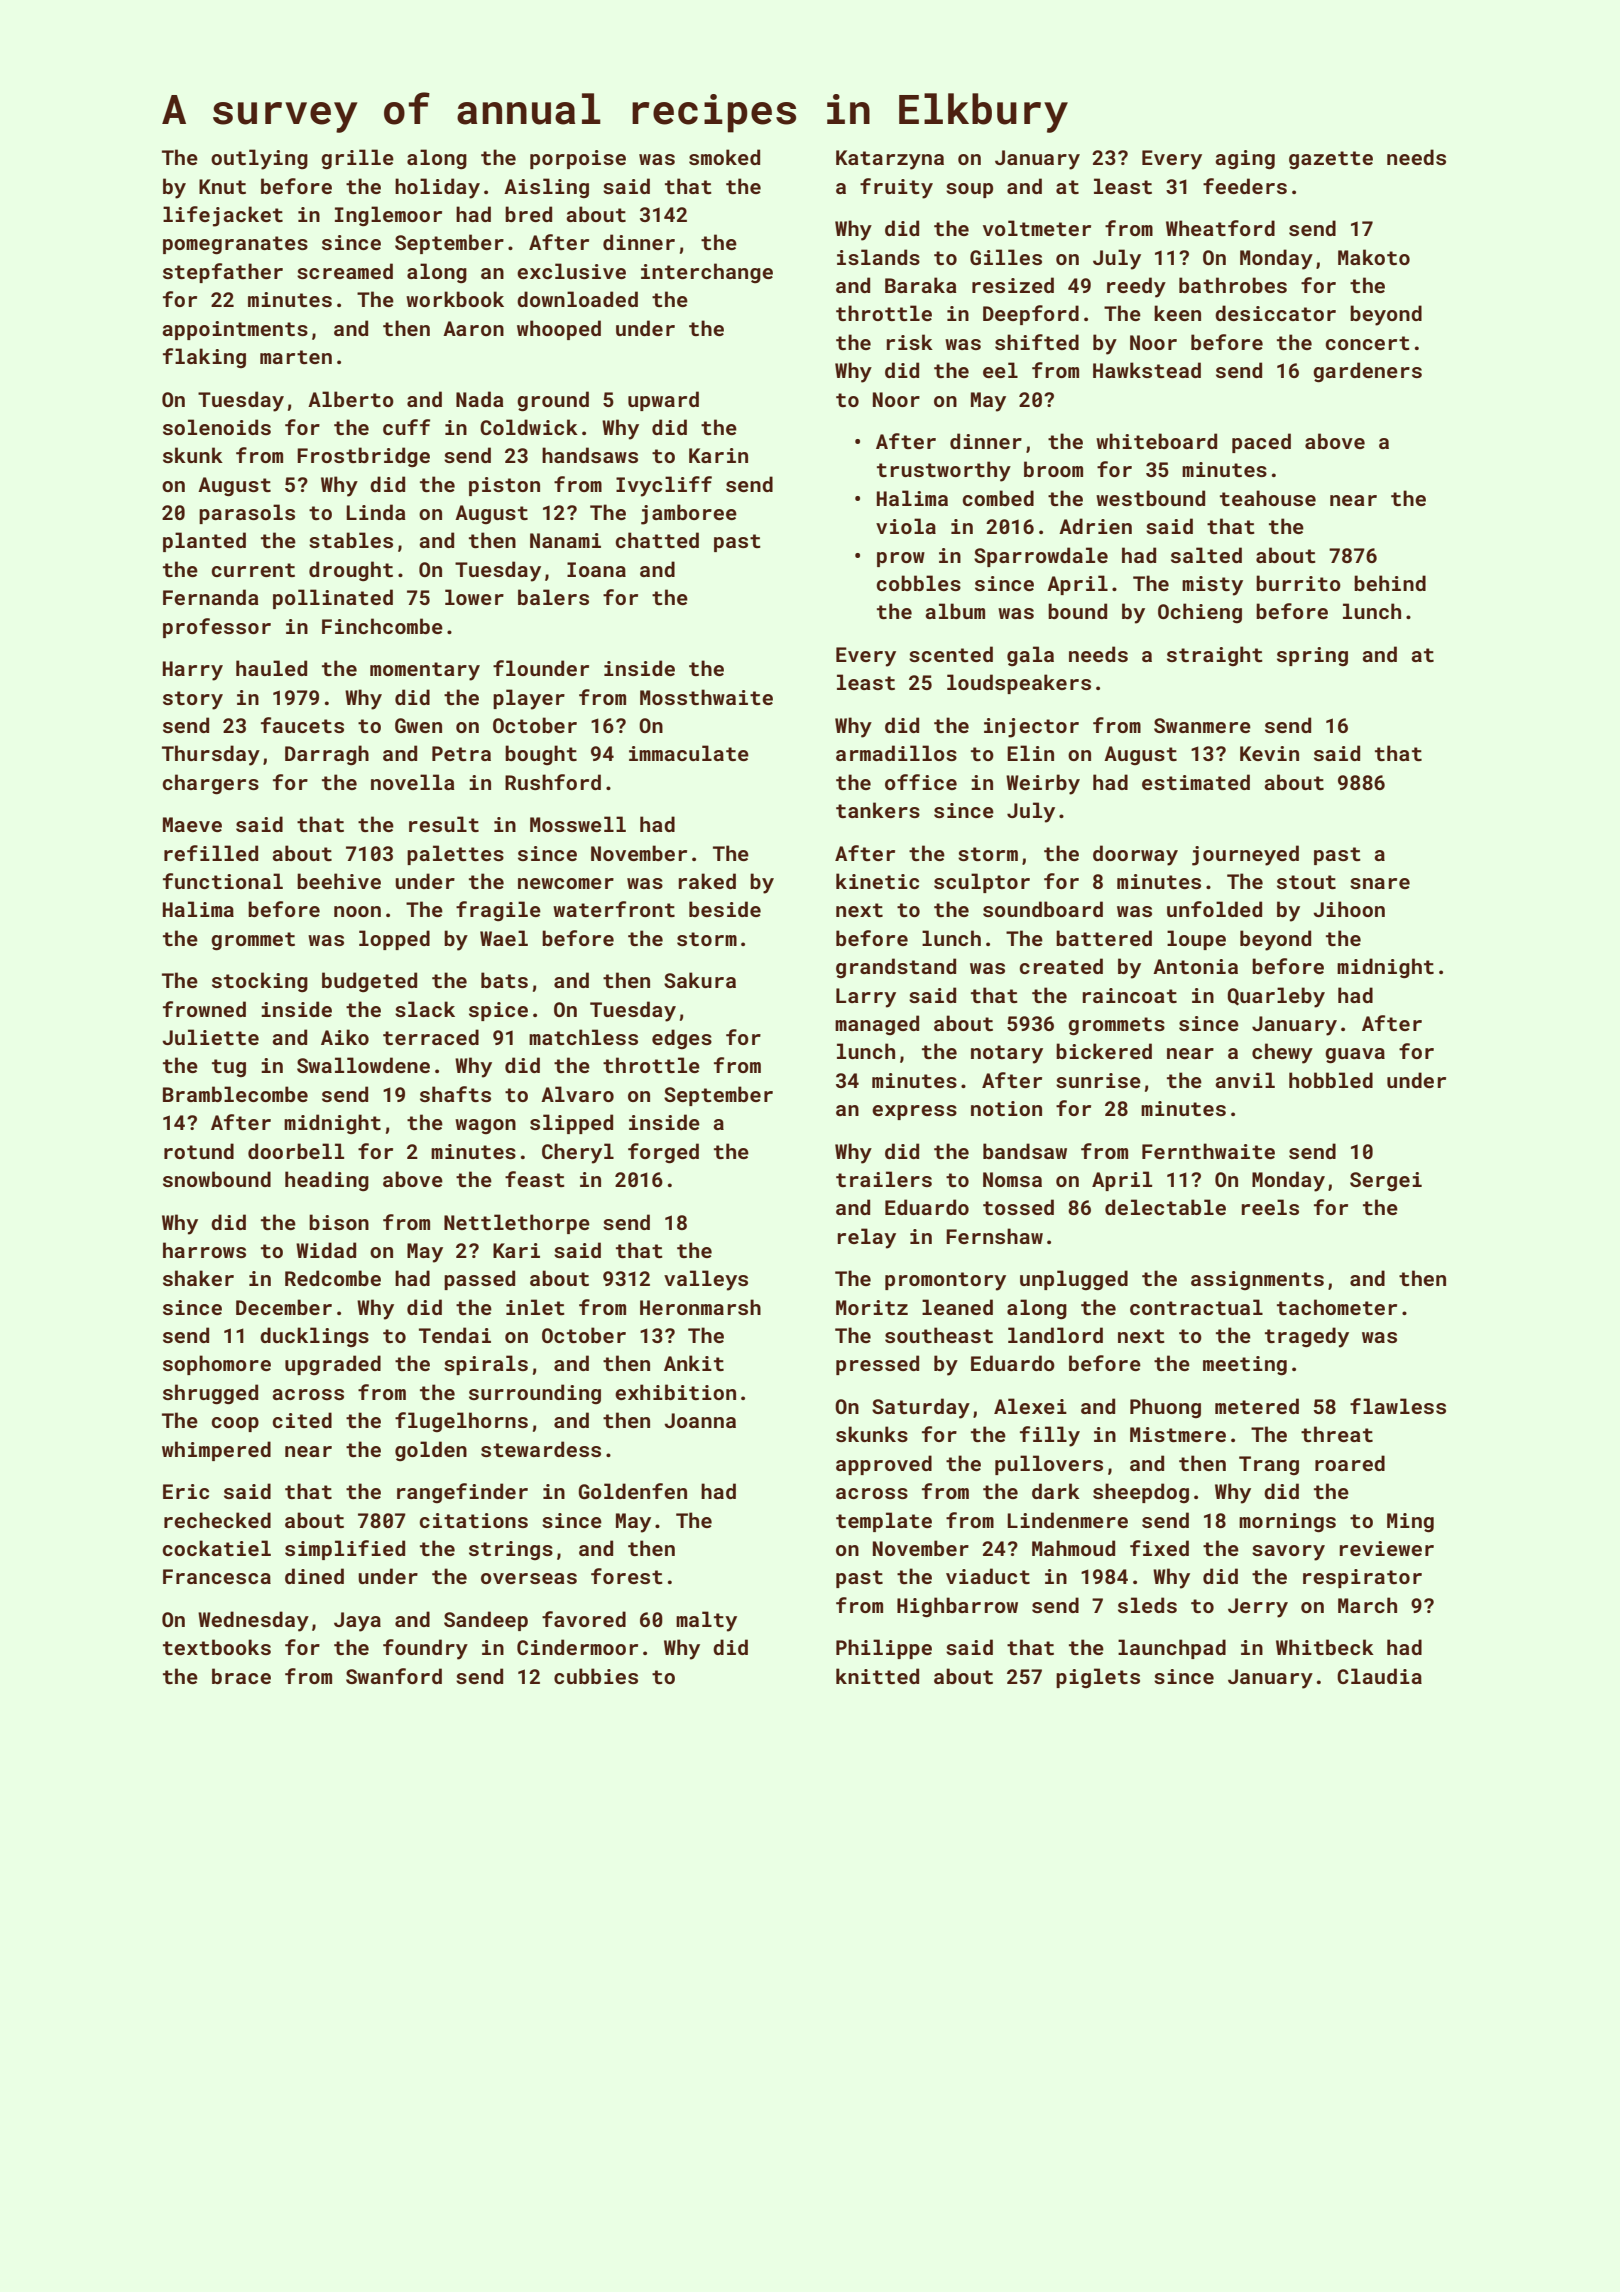 The height and width of the document is (2292, 1620). What do you see at coordinates (363, 457) in the document?
I see `Frostbridge` at bounding box center [363, 457].
